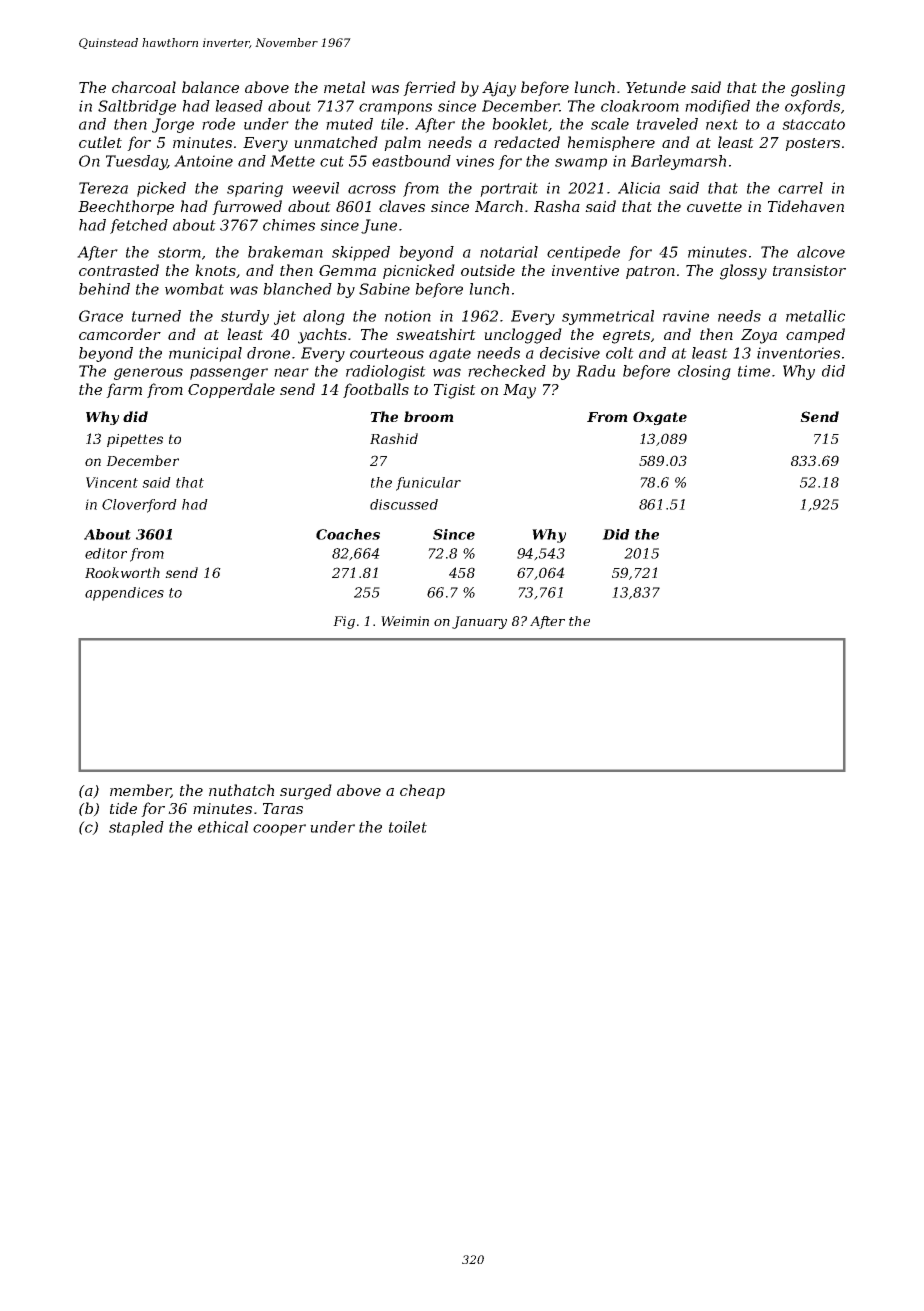 Image resolution: width=924 pixels, height=1311 pixels. Describe the element at coordinates (800, 188) in the screenshot. I see `carrel` at that location.
